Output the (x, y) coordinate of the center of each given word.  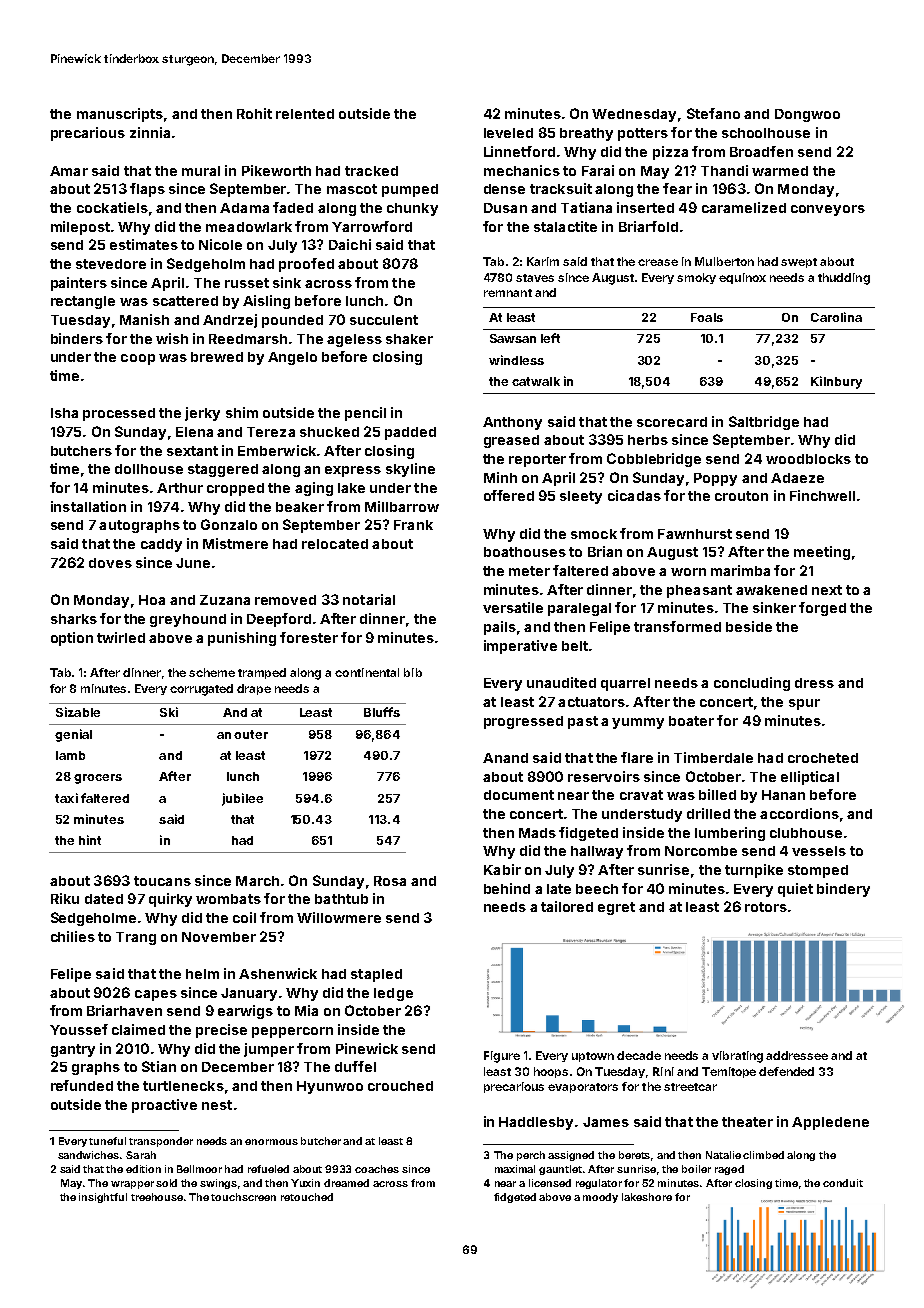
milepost (80, 228)
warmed (780, 171)
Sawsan (513, 338)
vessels (819, 851)
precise (221, 1031)
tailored (567, 906)
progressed (523, 722)
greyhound (188, 620)
